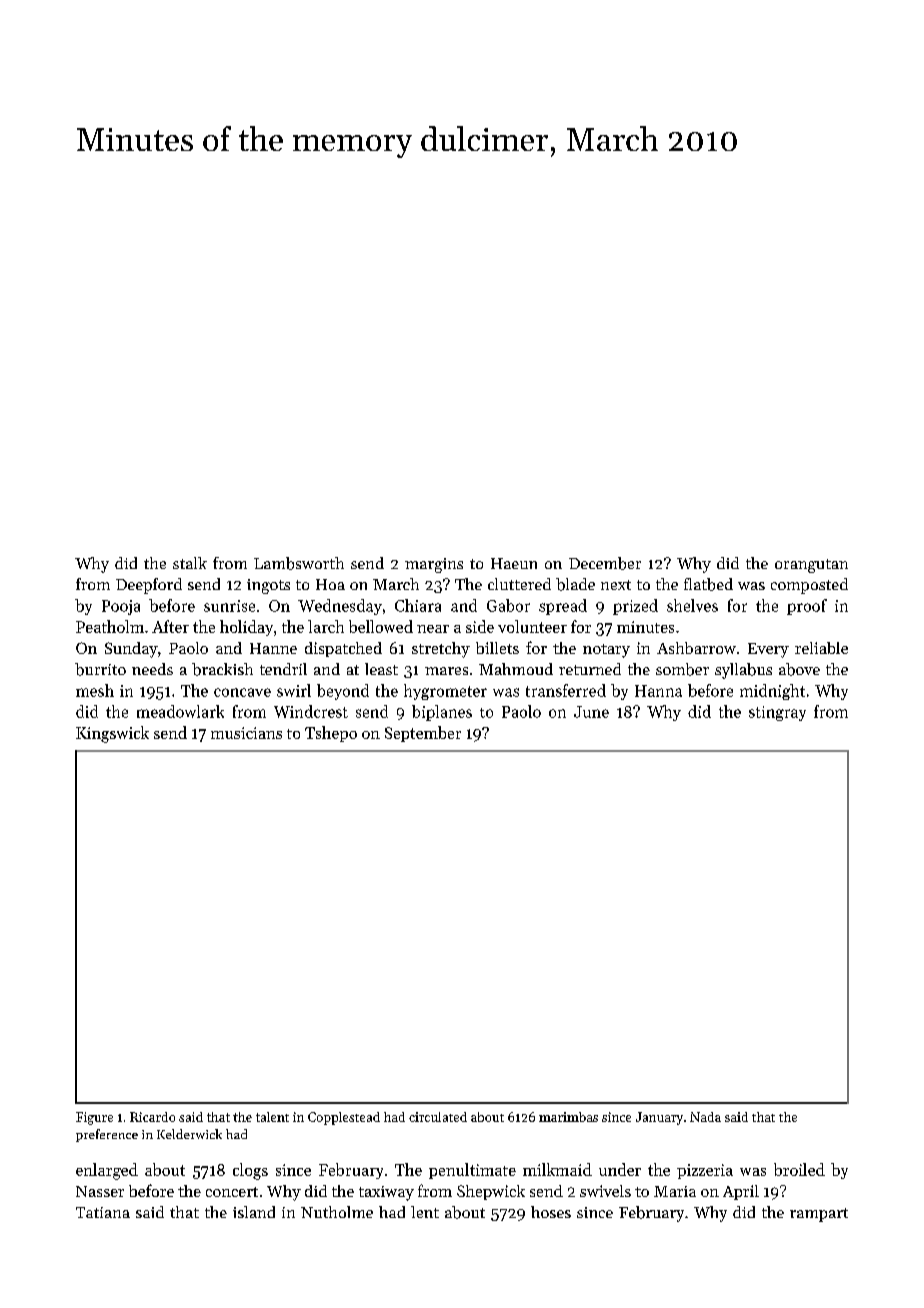 The image size is (924, 1308). What do you see at coordinates (152, 669) in the document?
I see `needs` at bounding box center [152, 669].
